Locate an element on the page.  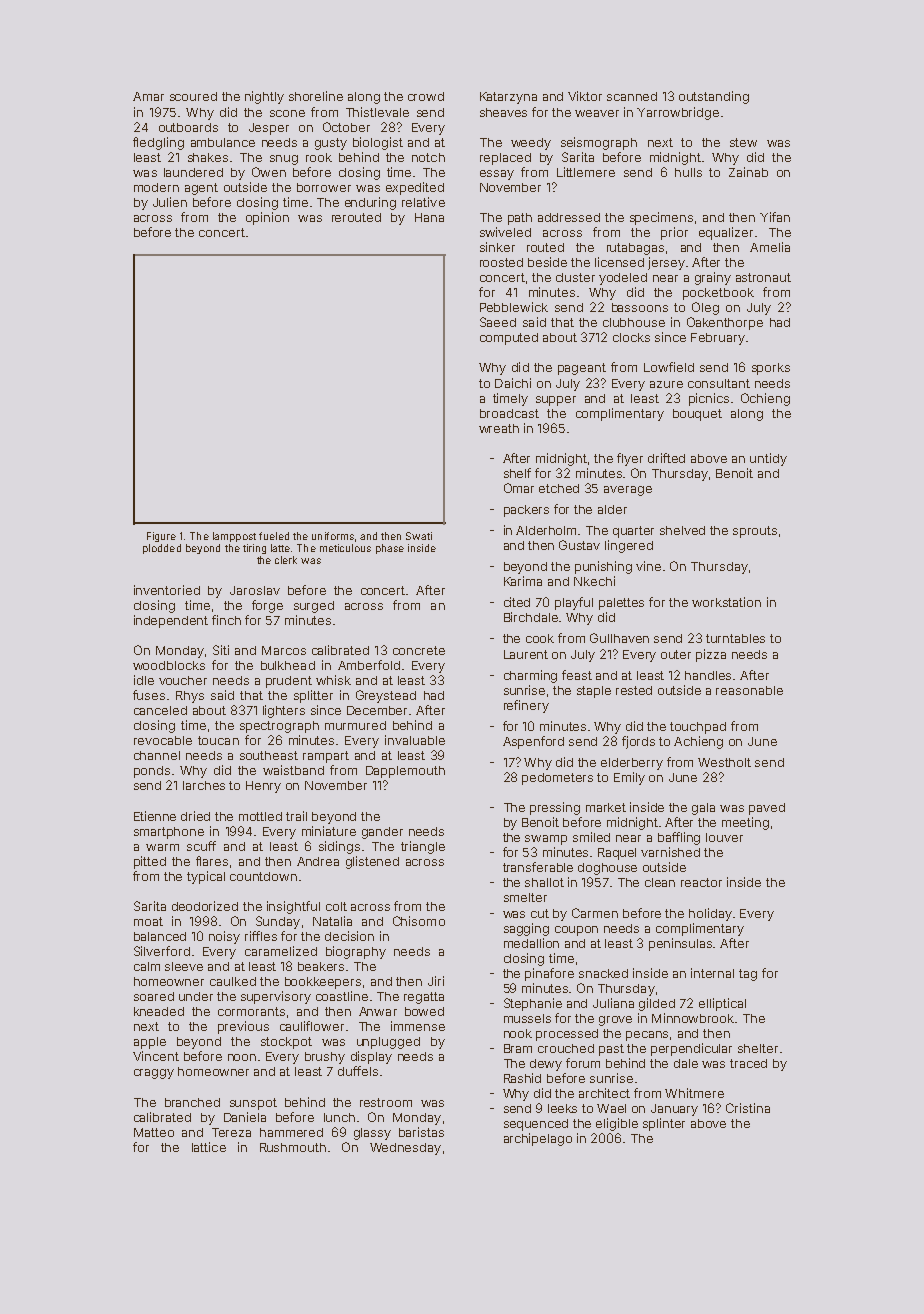
branched is located at coordinates (192, 1102).
